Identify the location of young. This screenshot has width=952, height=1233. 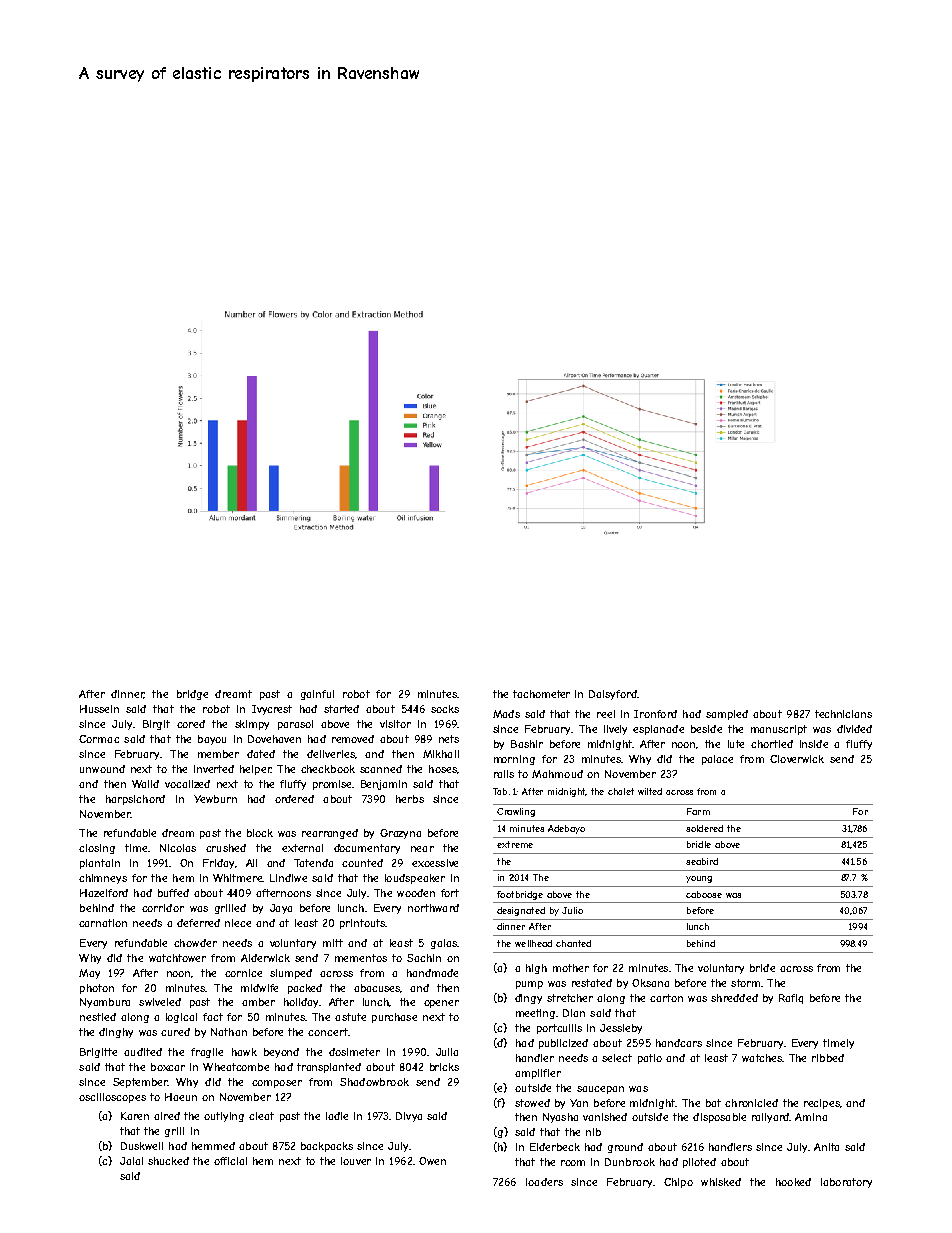
(699, 879).
